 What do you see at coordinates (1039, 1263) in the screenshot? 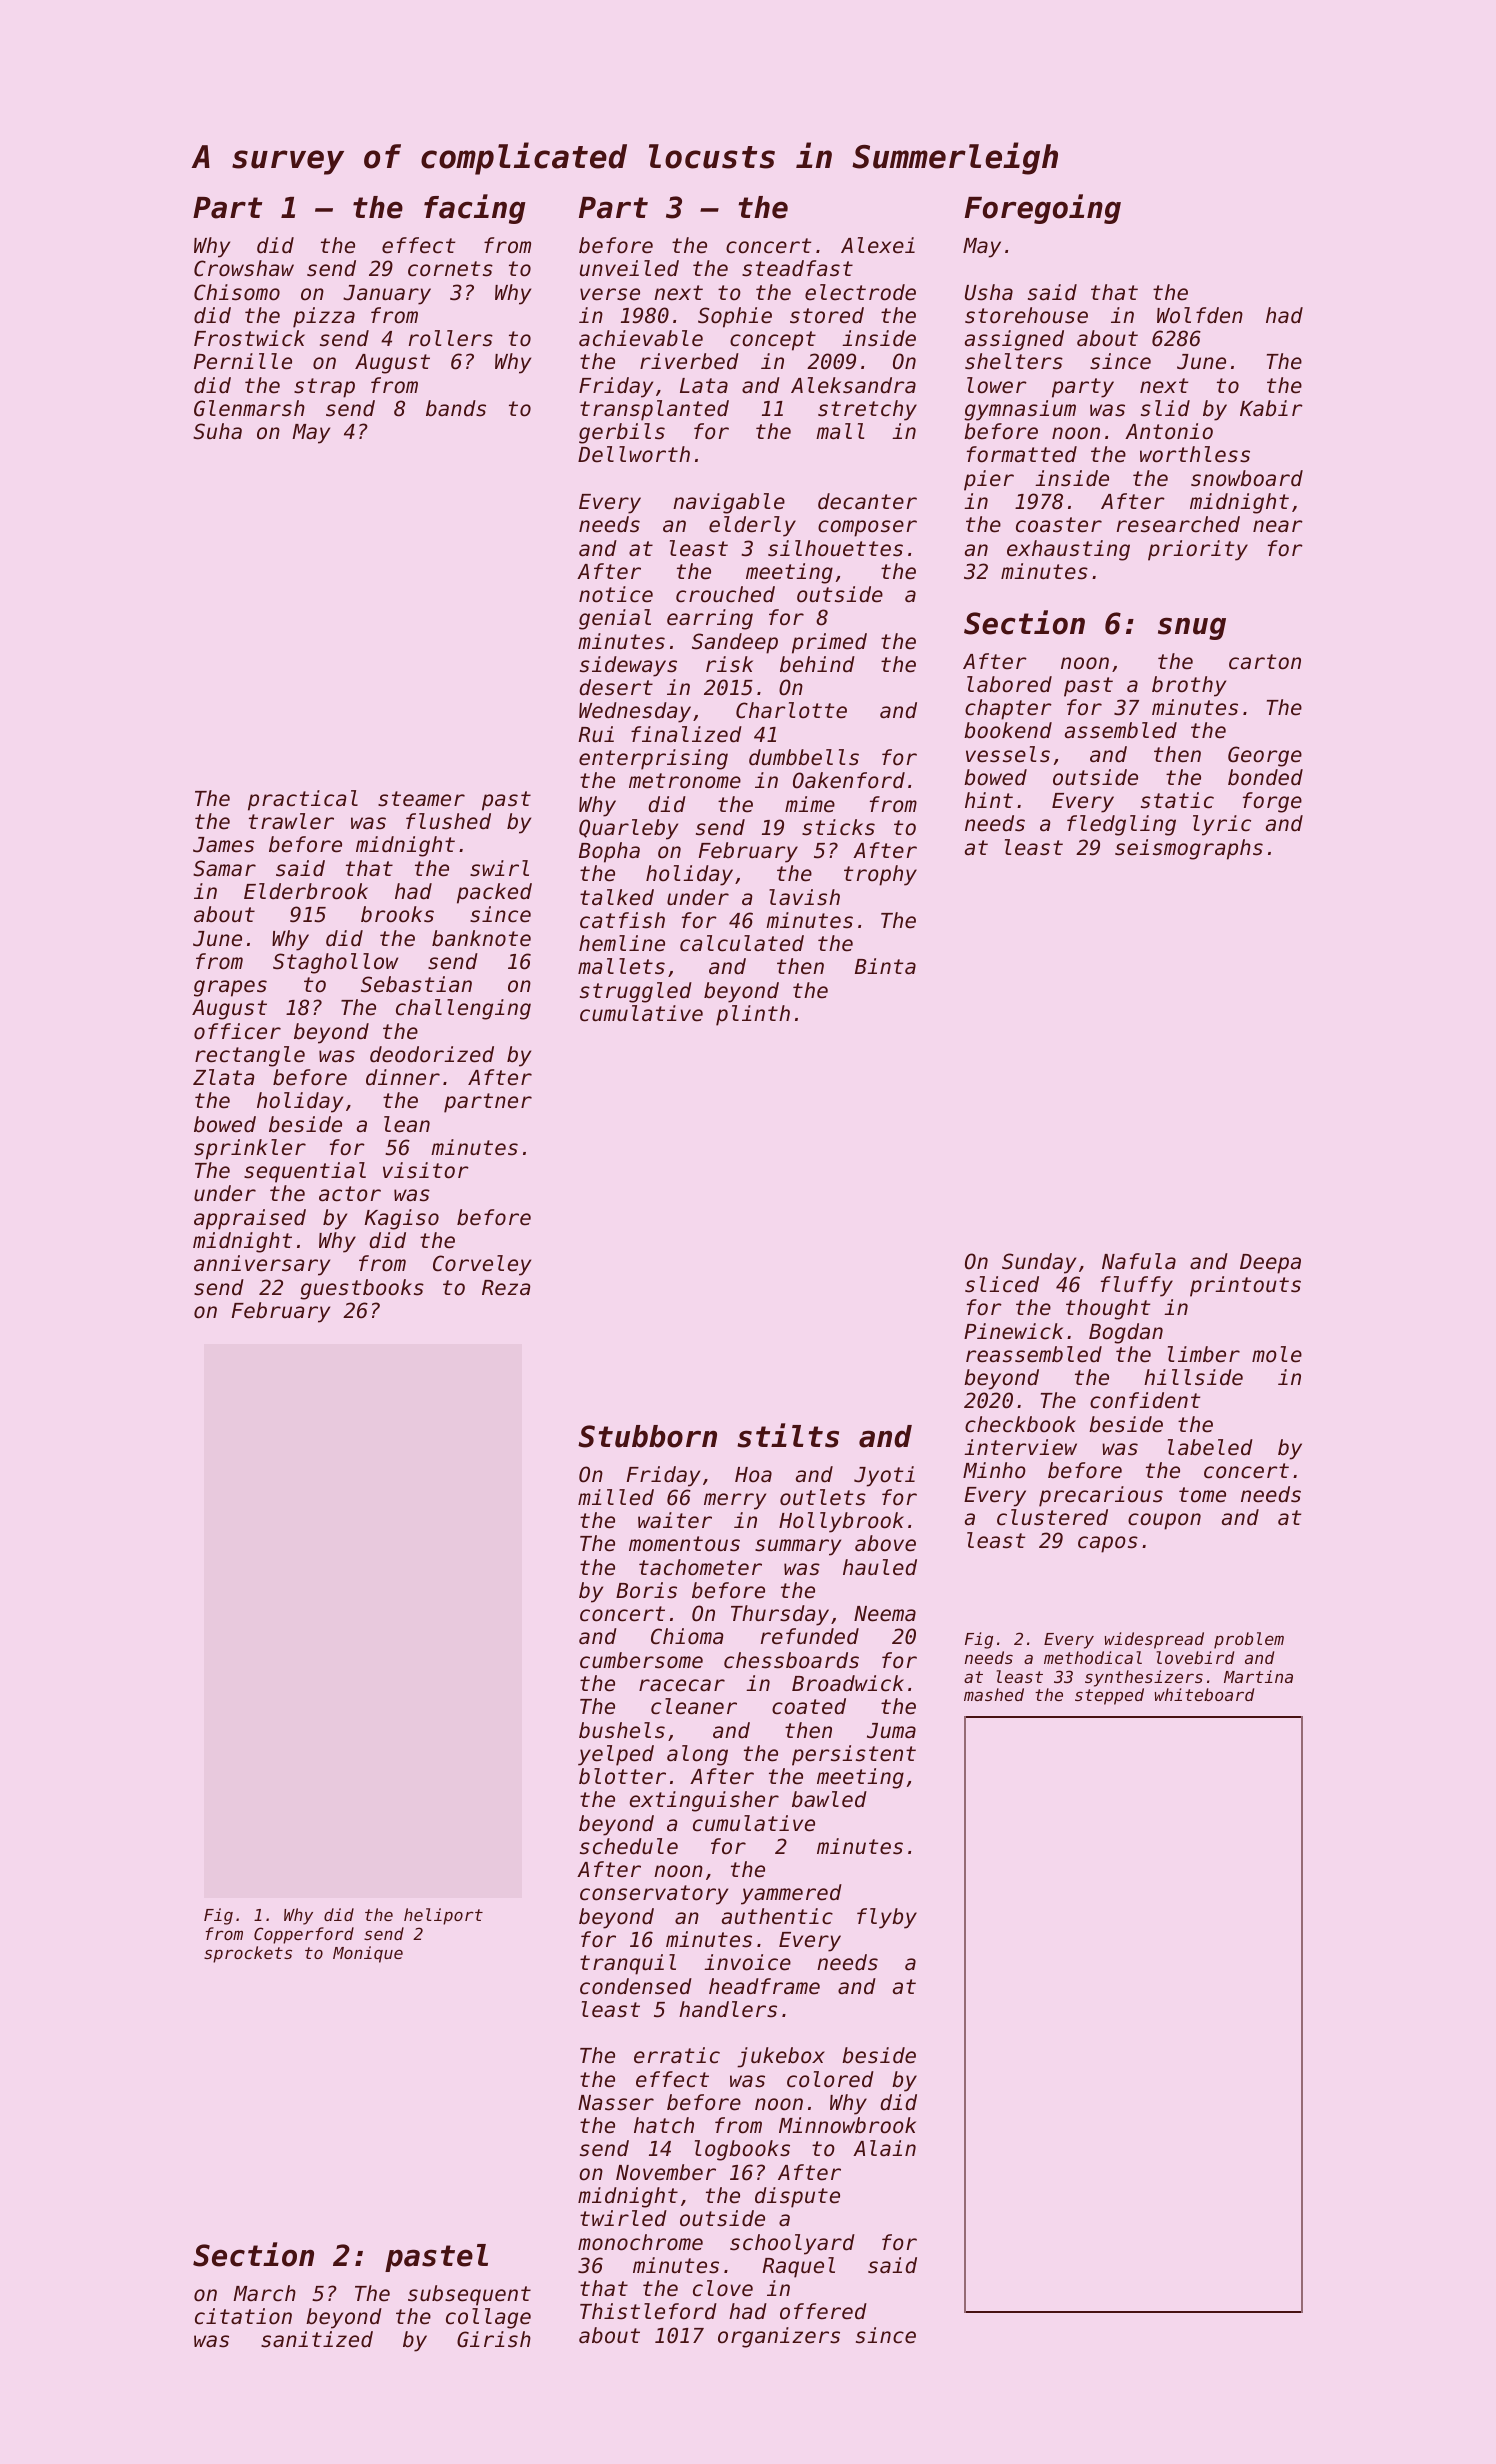
I see `Sunday` at bounding box center [1039, 1263].
